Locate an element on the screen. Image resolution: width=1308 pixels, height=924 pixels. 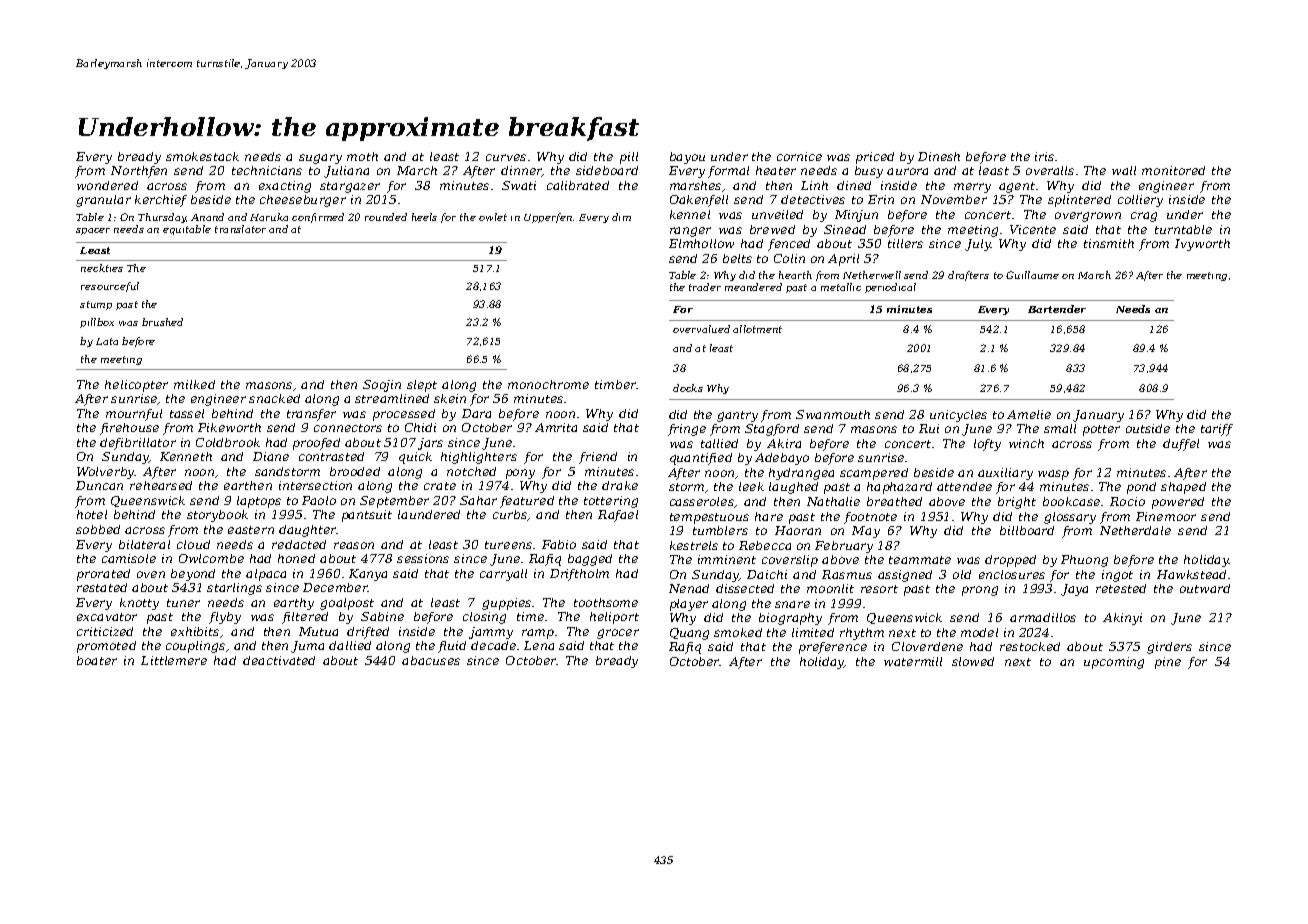
iris is located at coordinates (1044, 156).
